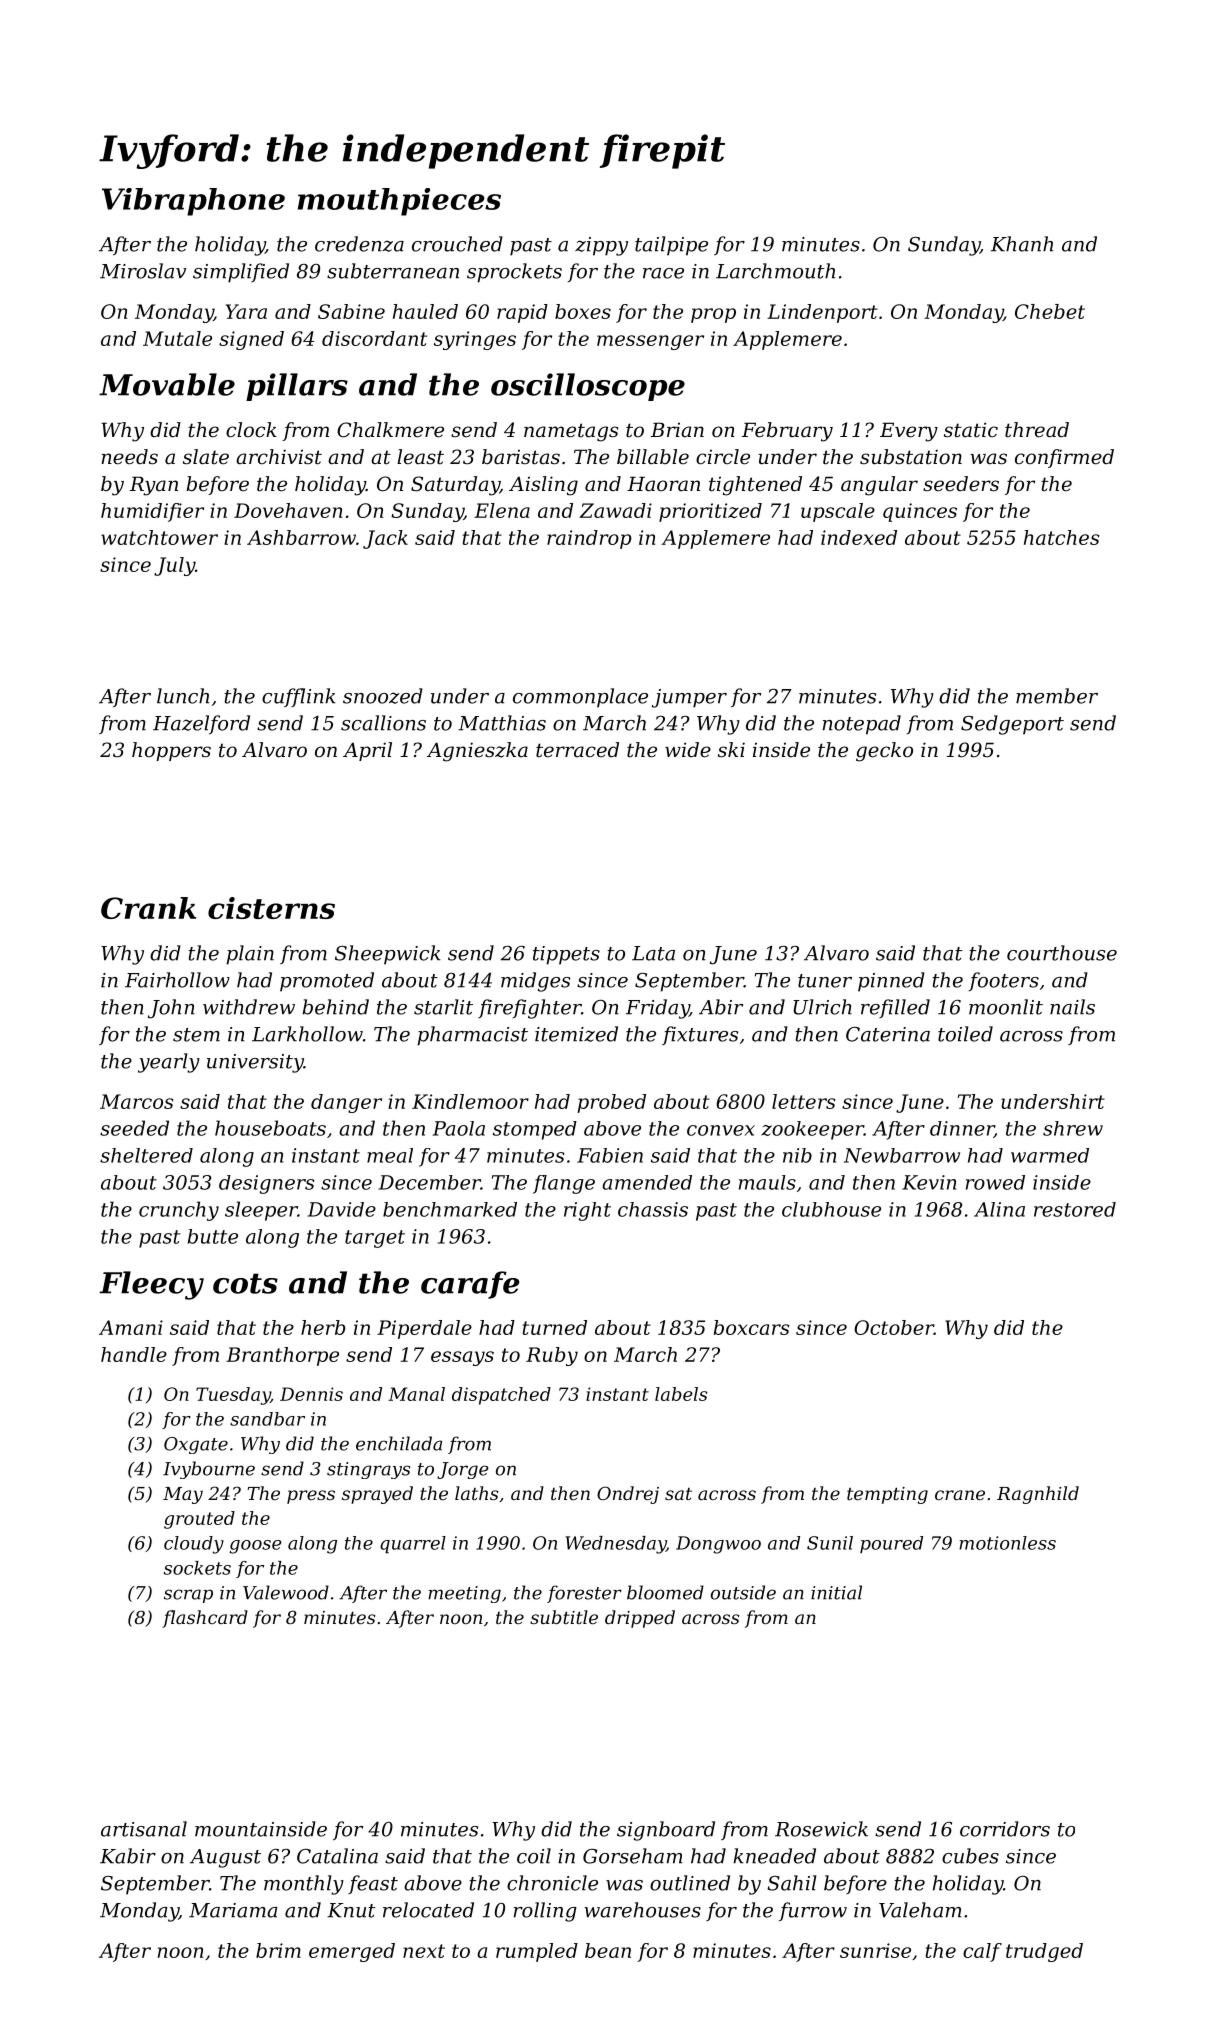 This image has width=1227, height=2021. Describe the element at coordinates (462, 1358) in the image. I see `essays` at that location.
